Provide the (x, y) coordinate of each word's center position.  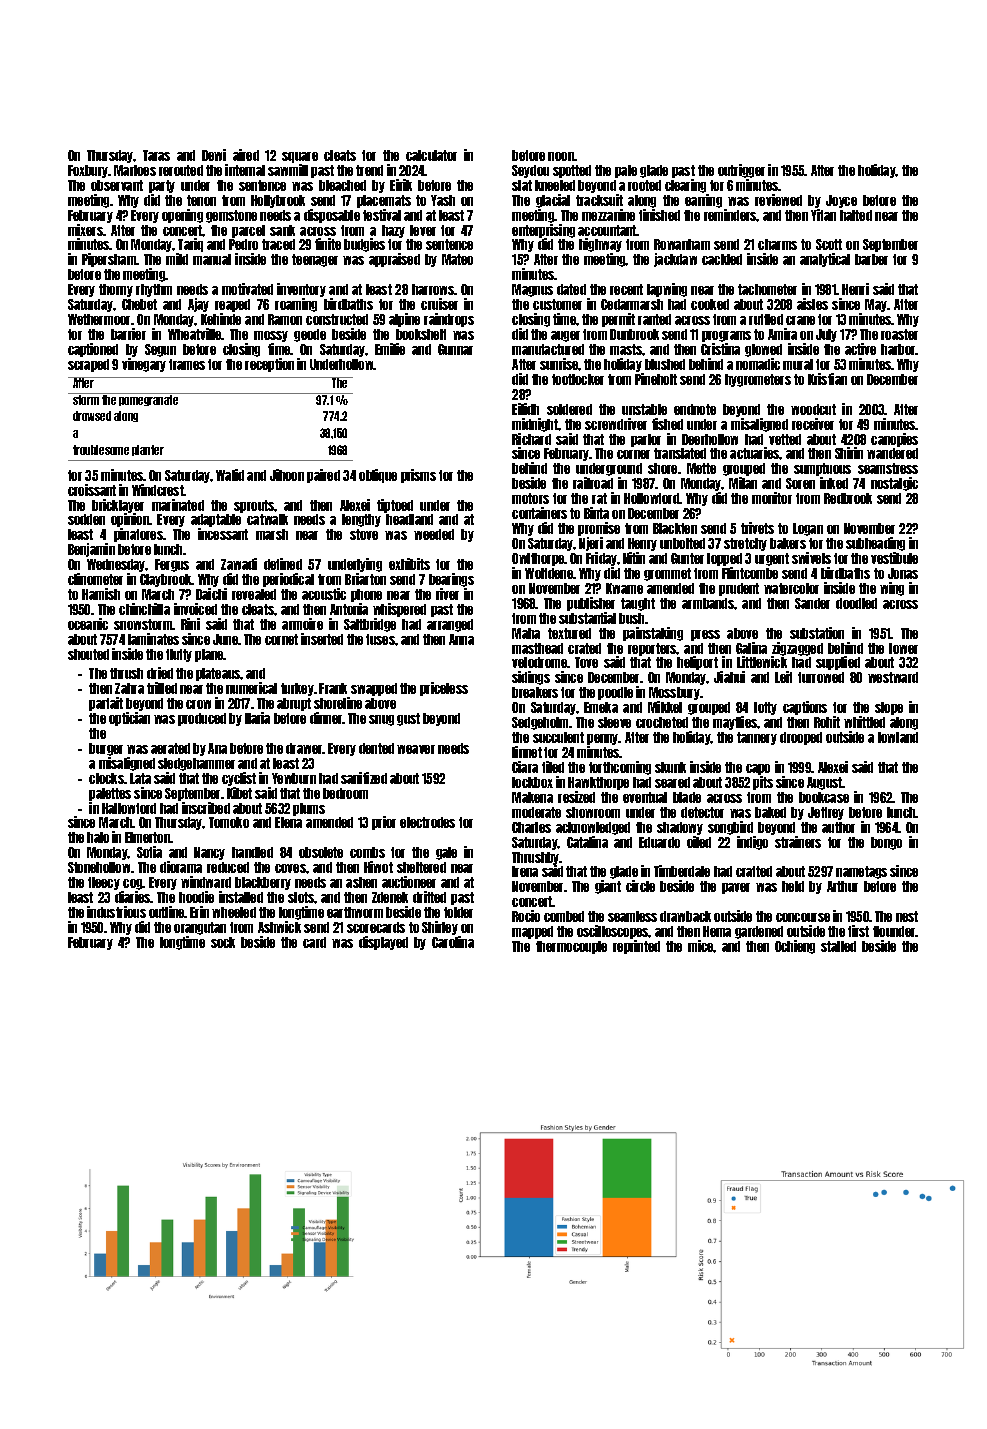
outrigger (741, 171)
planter (148, 450)
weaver (416, 749)
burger (106, 749)
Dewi (214, 155)
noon (561, 156)
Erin (199, 912)
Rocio (526, 916)
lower (903, 648)
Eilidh (525, 409)
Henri (855, 289)
